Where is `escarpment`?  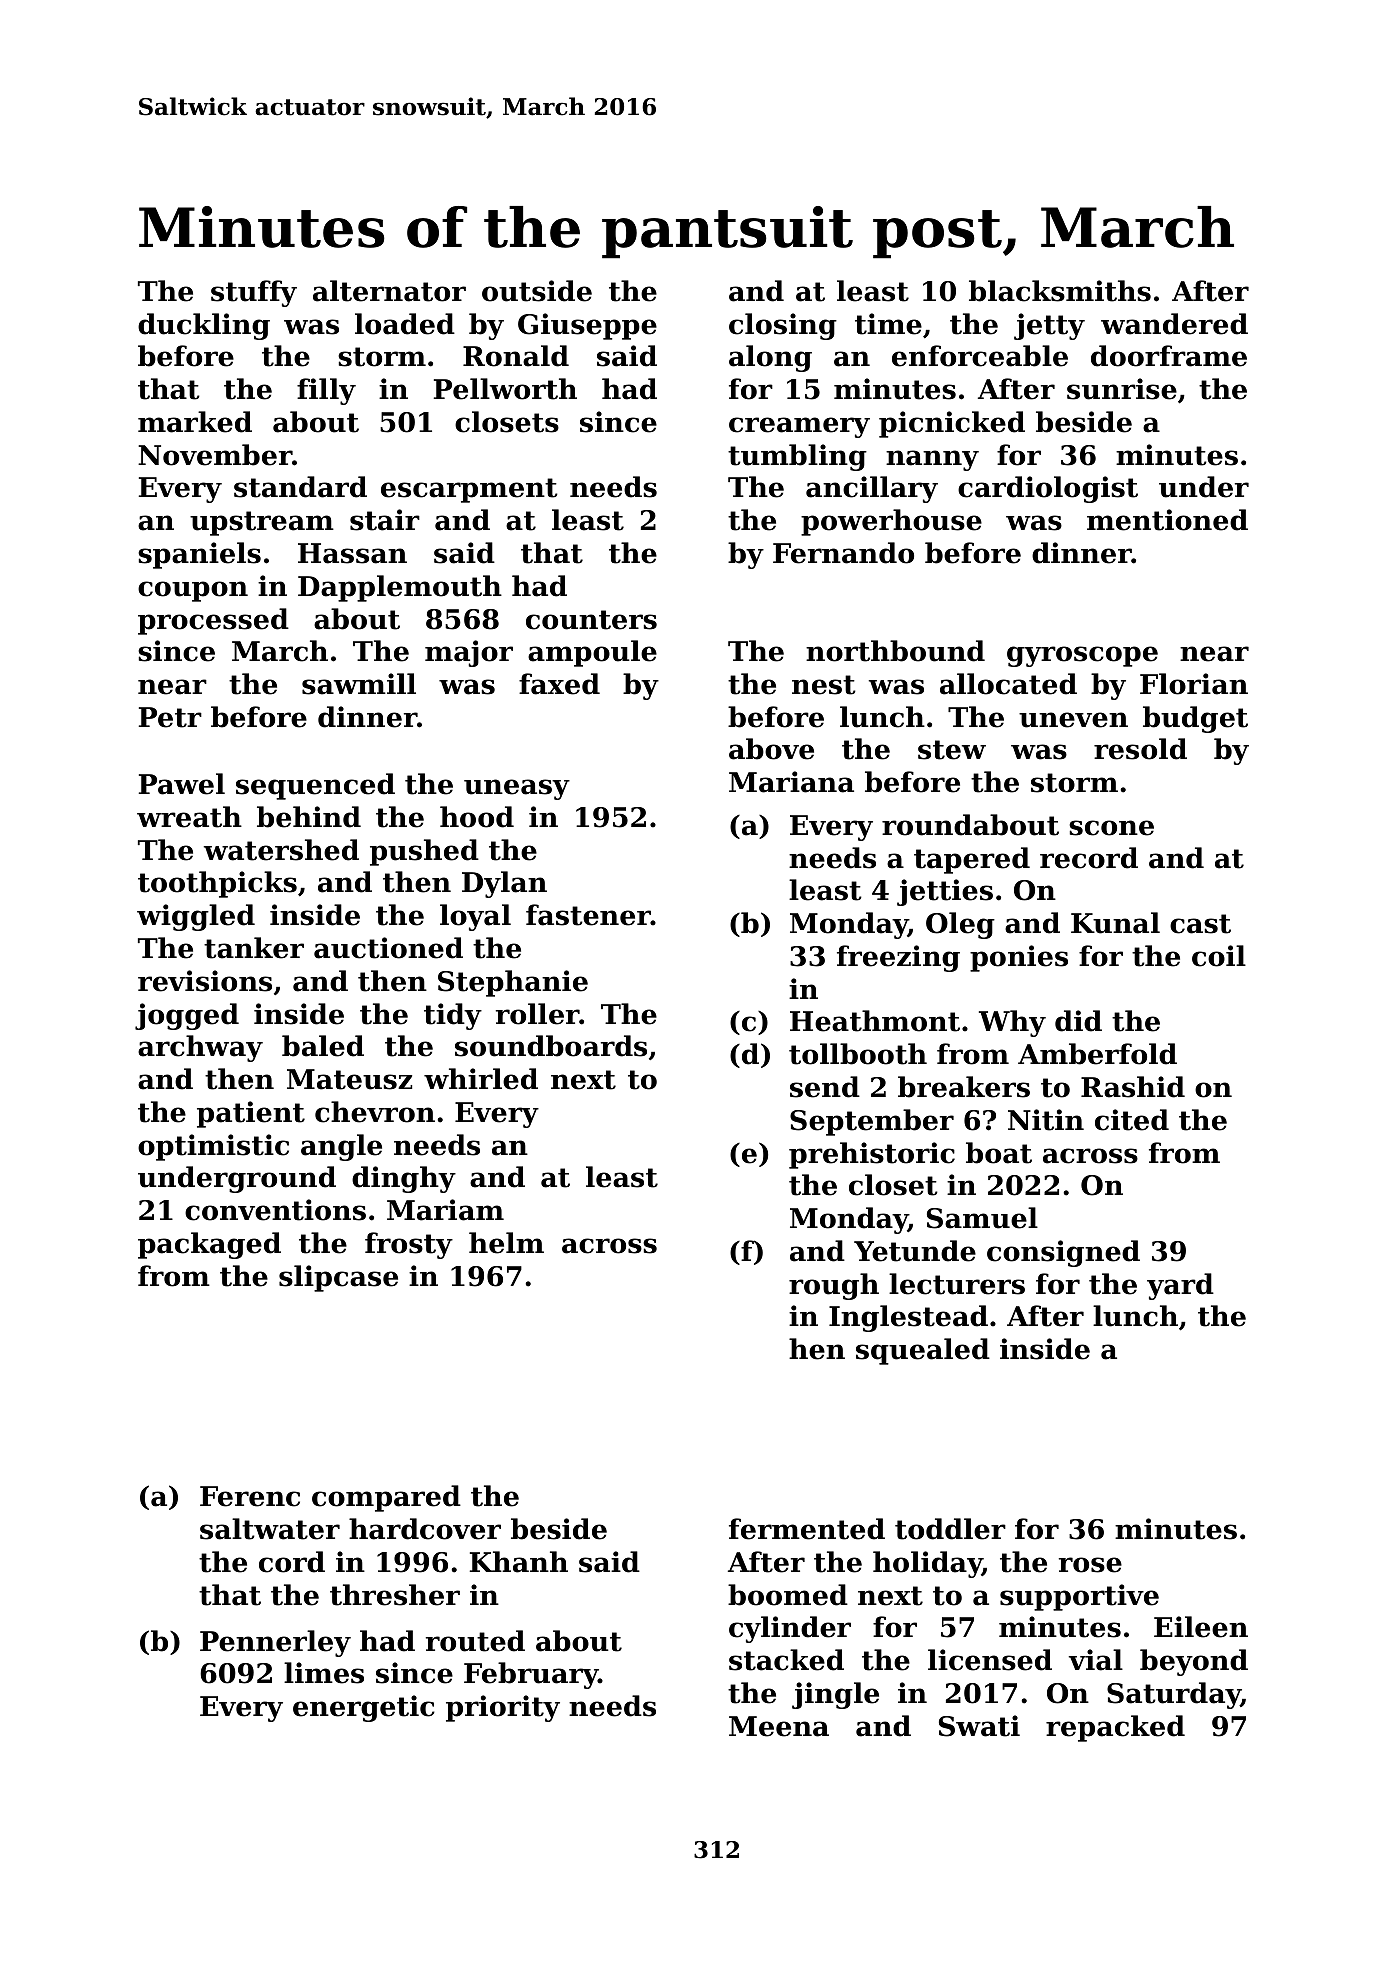 escarpment is located at coordinates (469, 490).
